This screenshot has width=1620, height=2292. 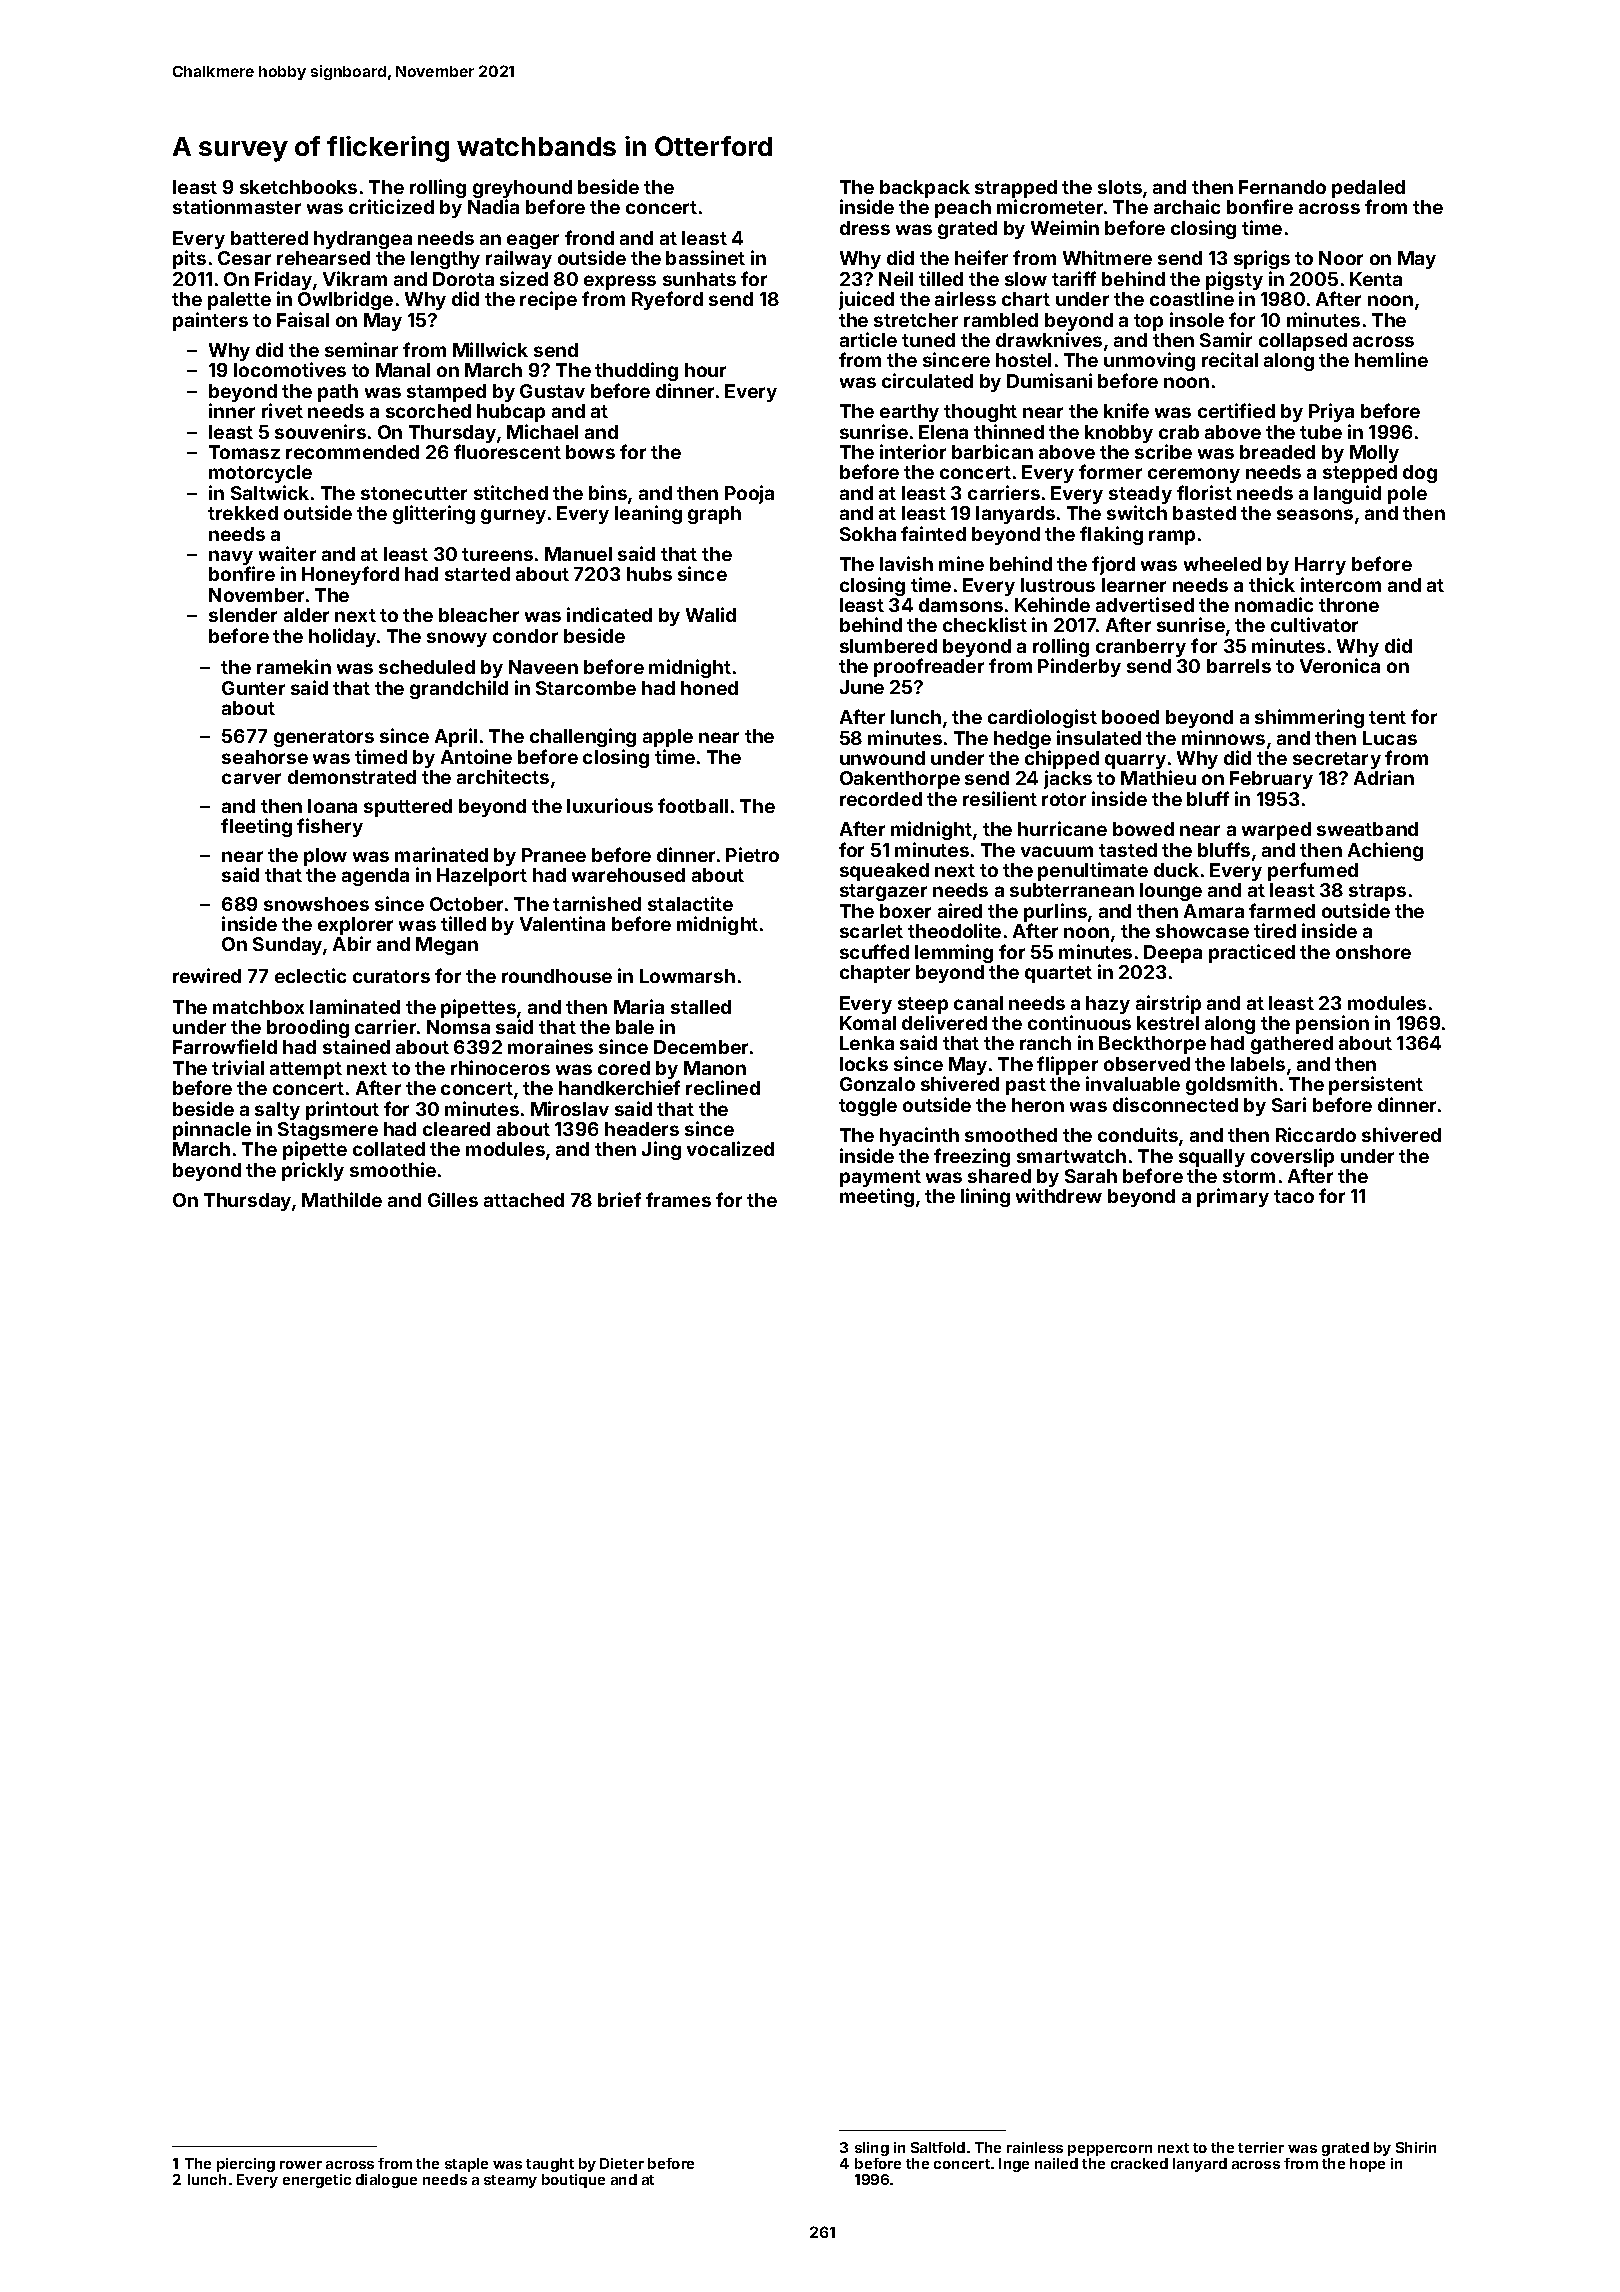 I want to click on Mathilde, so click(x=342, y=1199).
